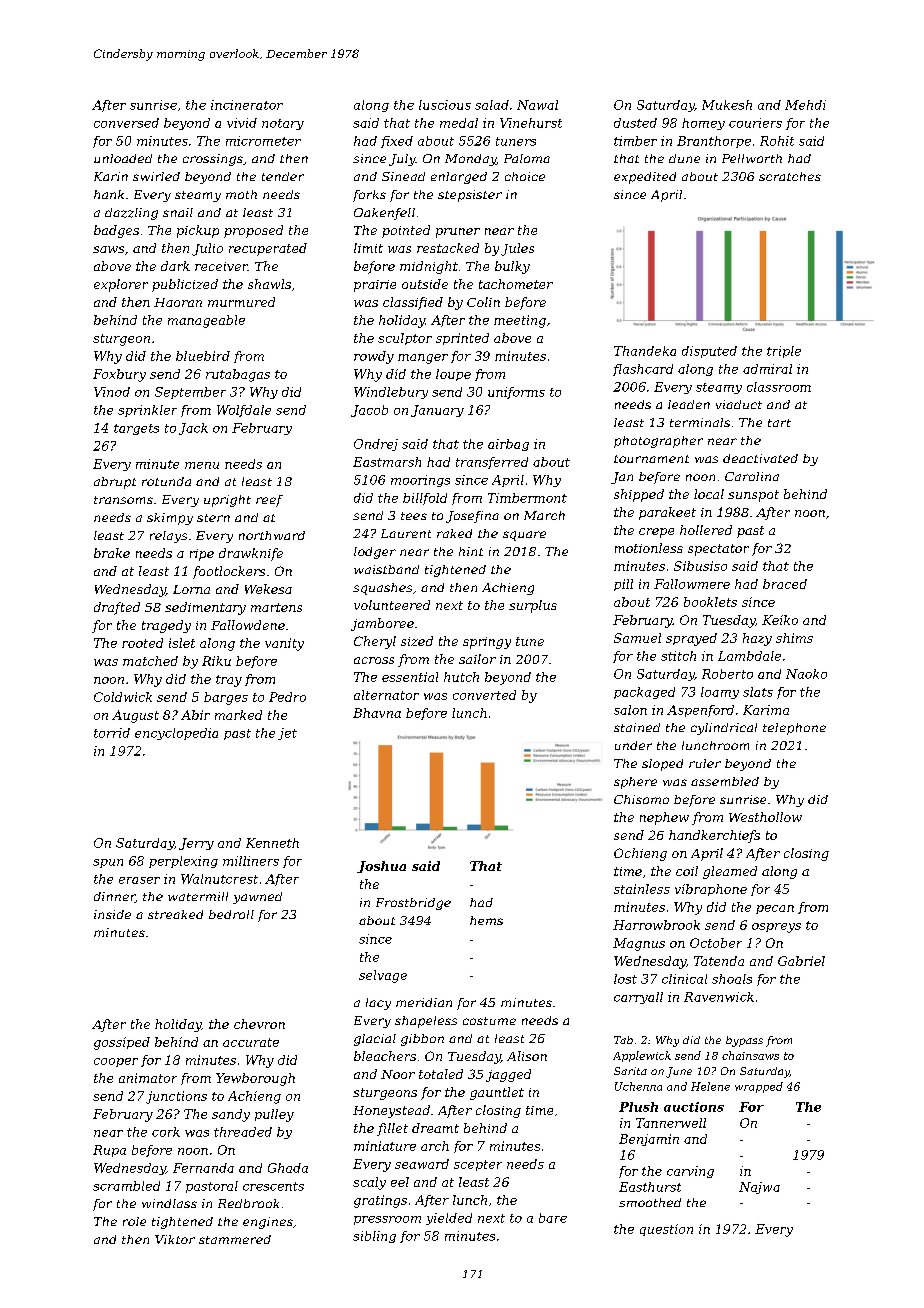 Image resolution: width=924 pixels, height=1308 pixels. What do you see at coordinates (784, 352) in the image?
I see `triple` at bounding box center [784, 352].
